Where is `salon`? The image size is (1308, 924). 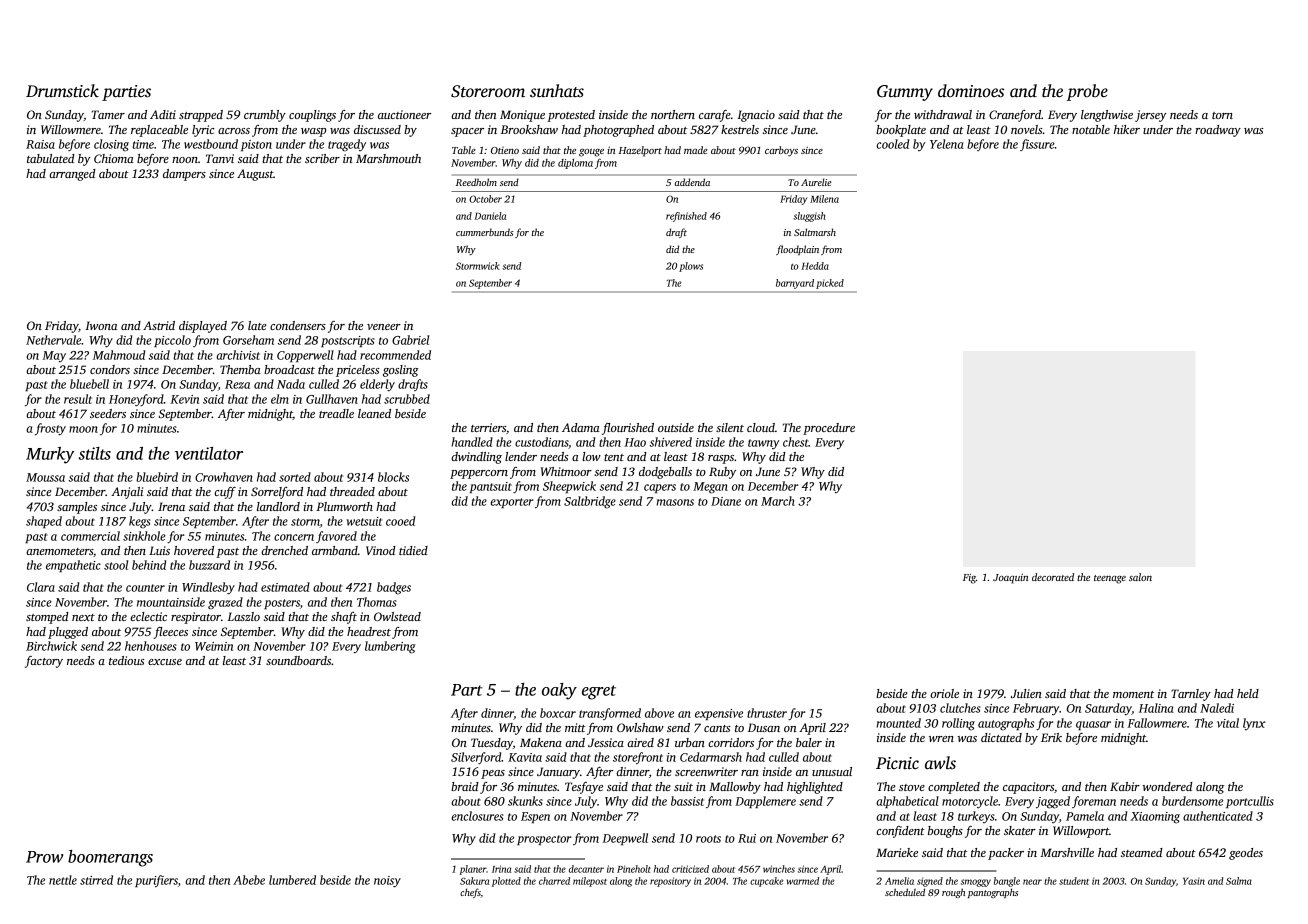
salon is located at coordinates (1140, 577).
